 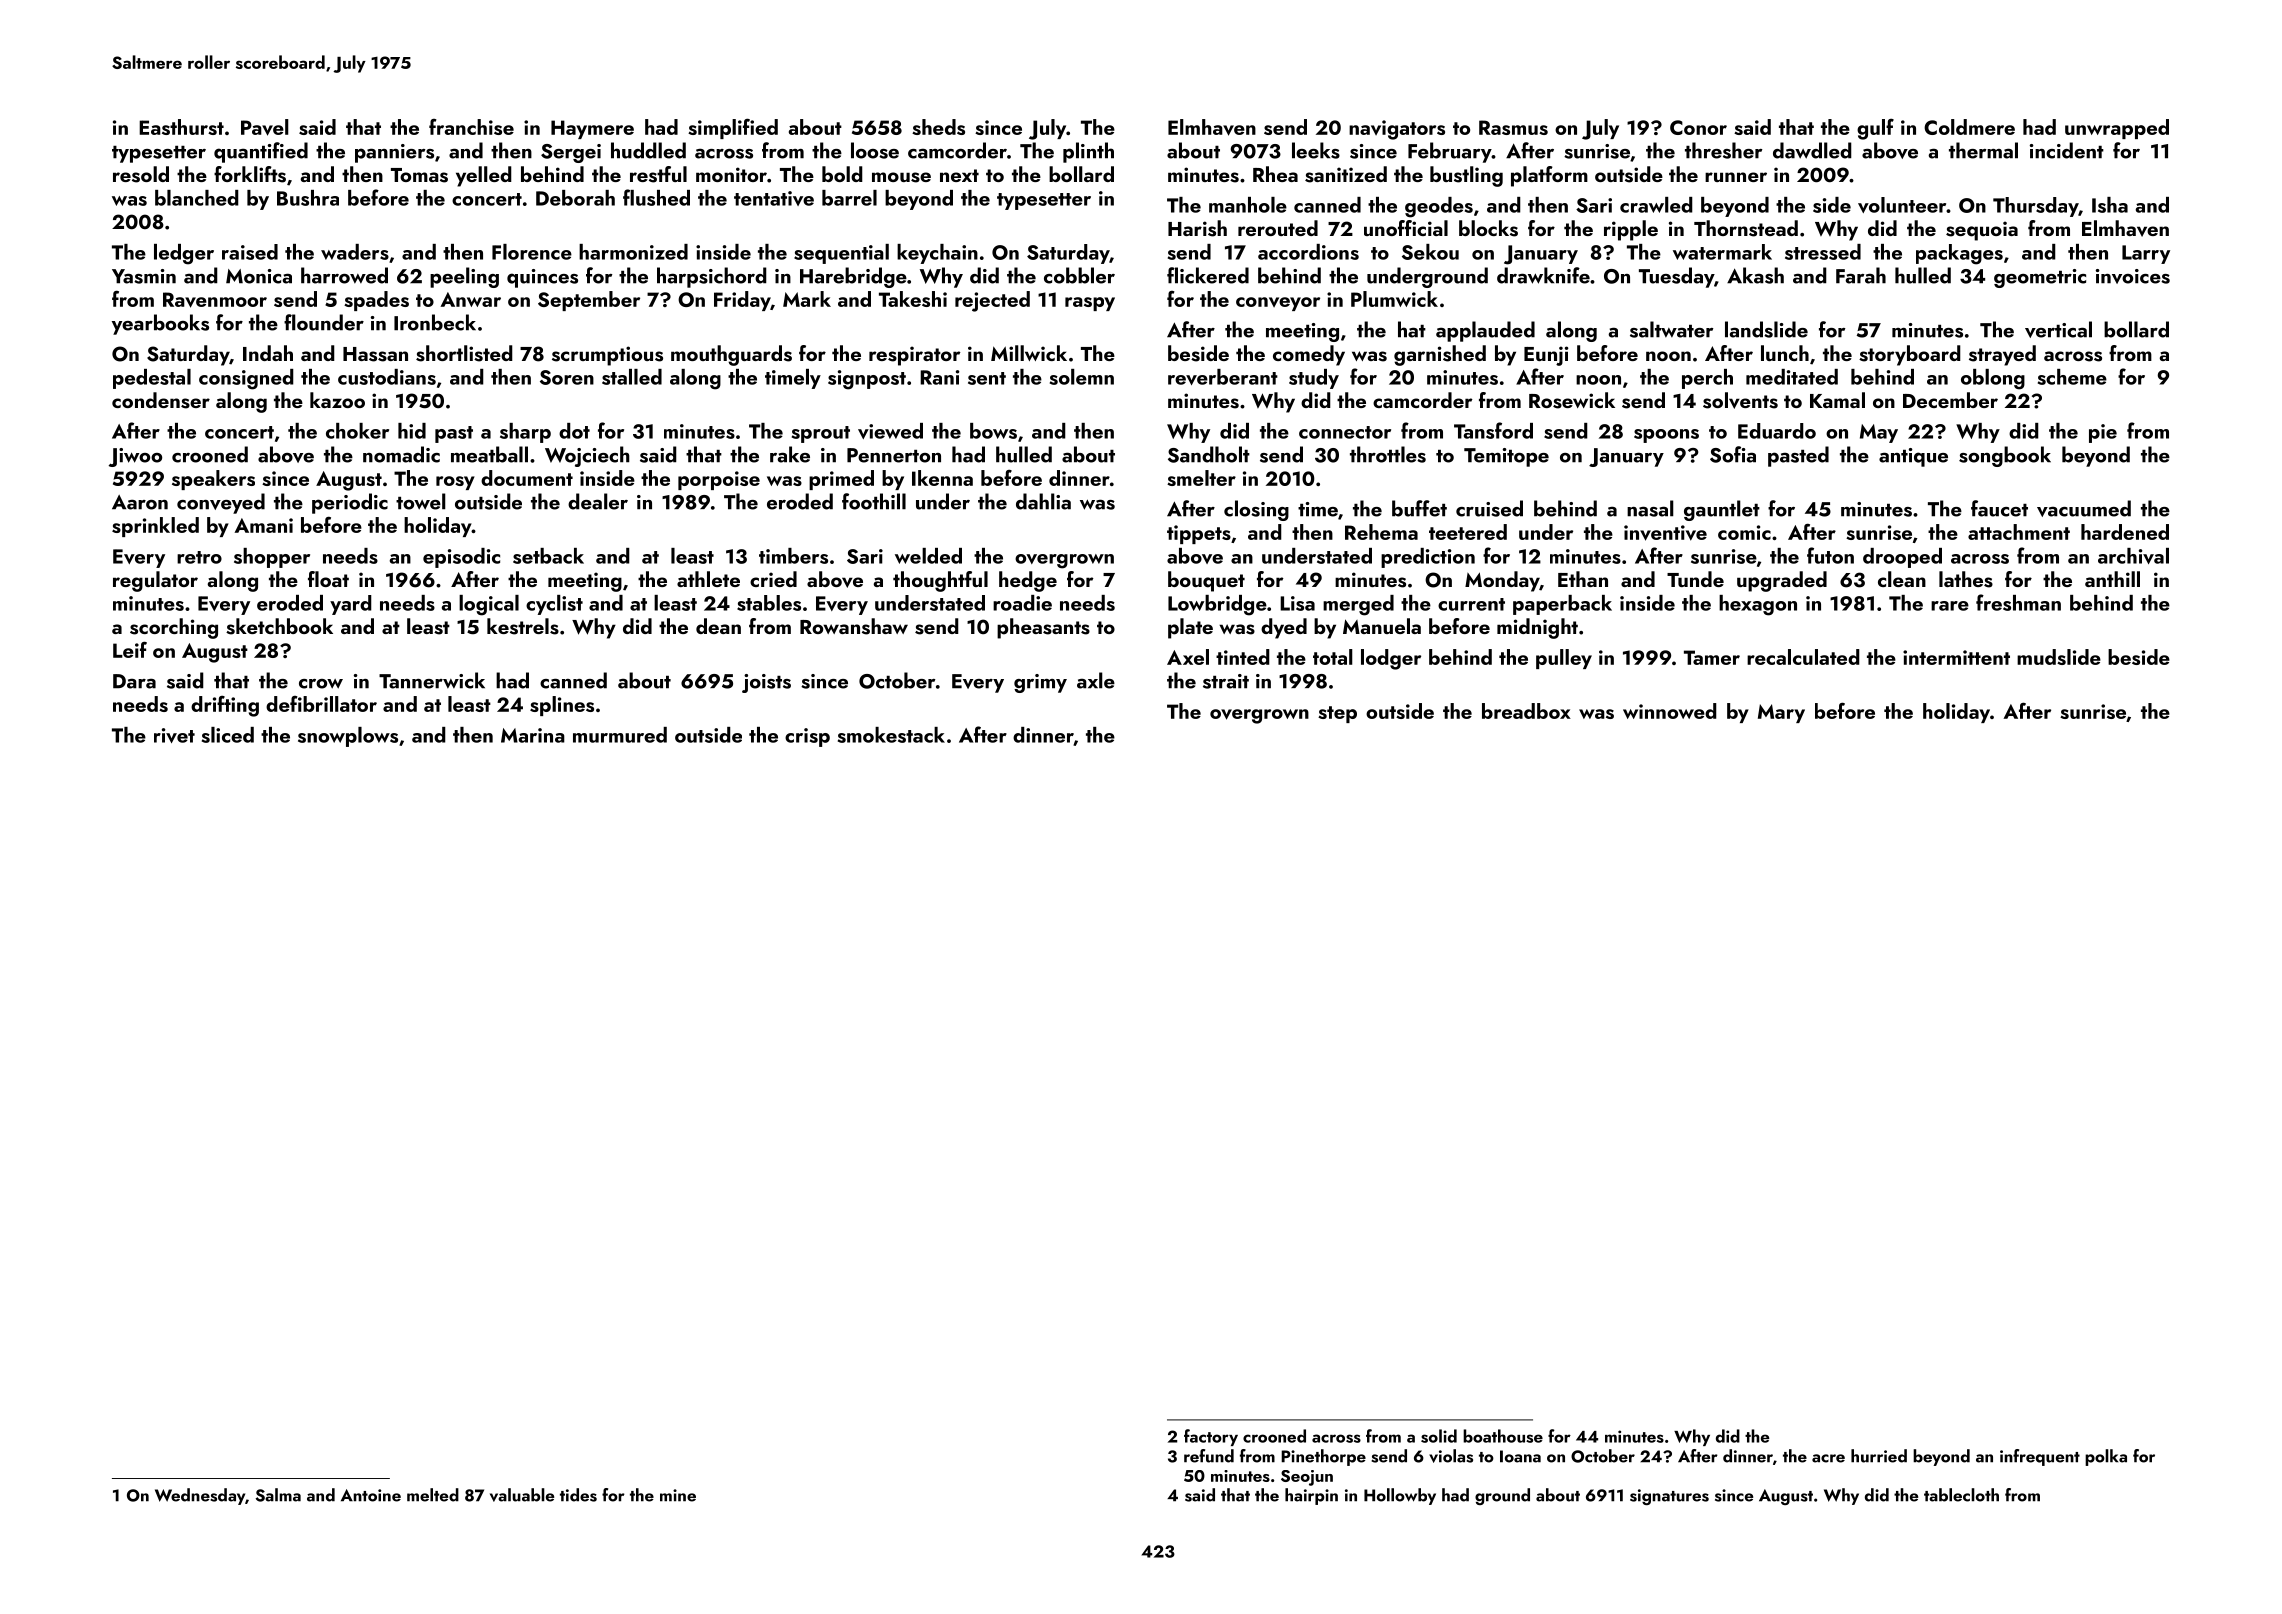 I want to click on Pavel, so click(x=265, y=127).
